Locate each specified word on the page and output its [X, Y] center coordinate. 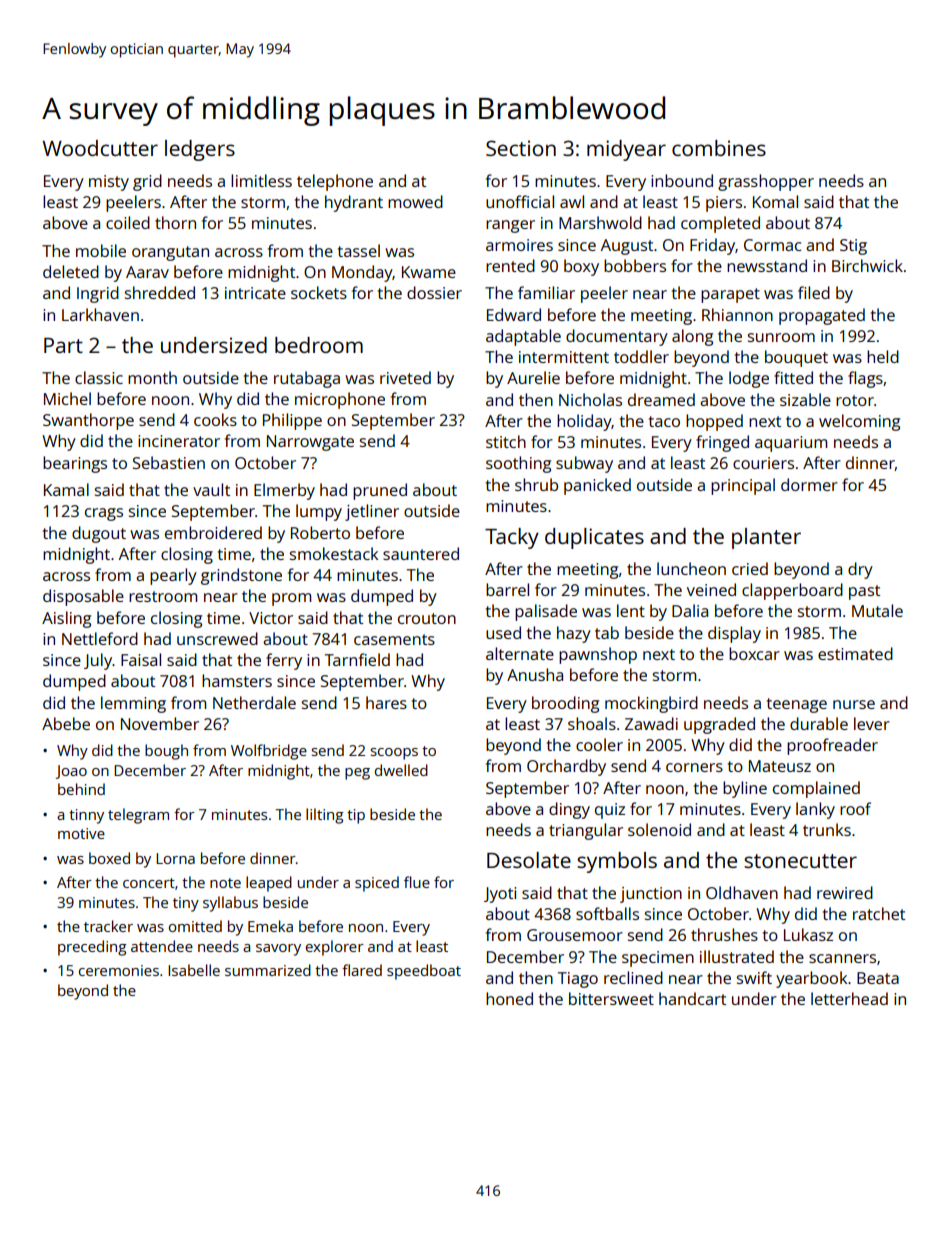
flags [865, 379]
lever [872, 723]
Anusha [535, 674]
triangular [586, 831]
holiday [584, 422]
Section [521, 148]
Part [63, 345]
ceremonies [119, 970]
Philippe [292, 421]
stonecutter [800, 861]
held [883, 356]
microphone [340, 400]
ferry [284, 661]
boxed [109, 858]
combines [719, 148]
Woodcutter [100, 148]
